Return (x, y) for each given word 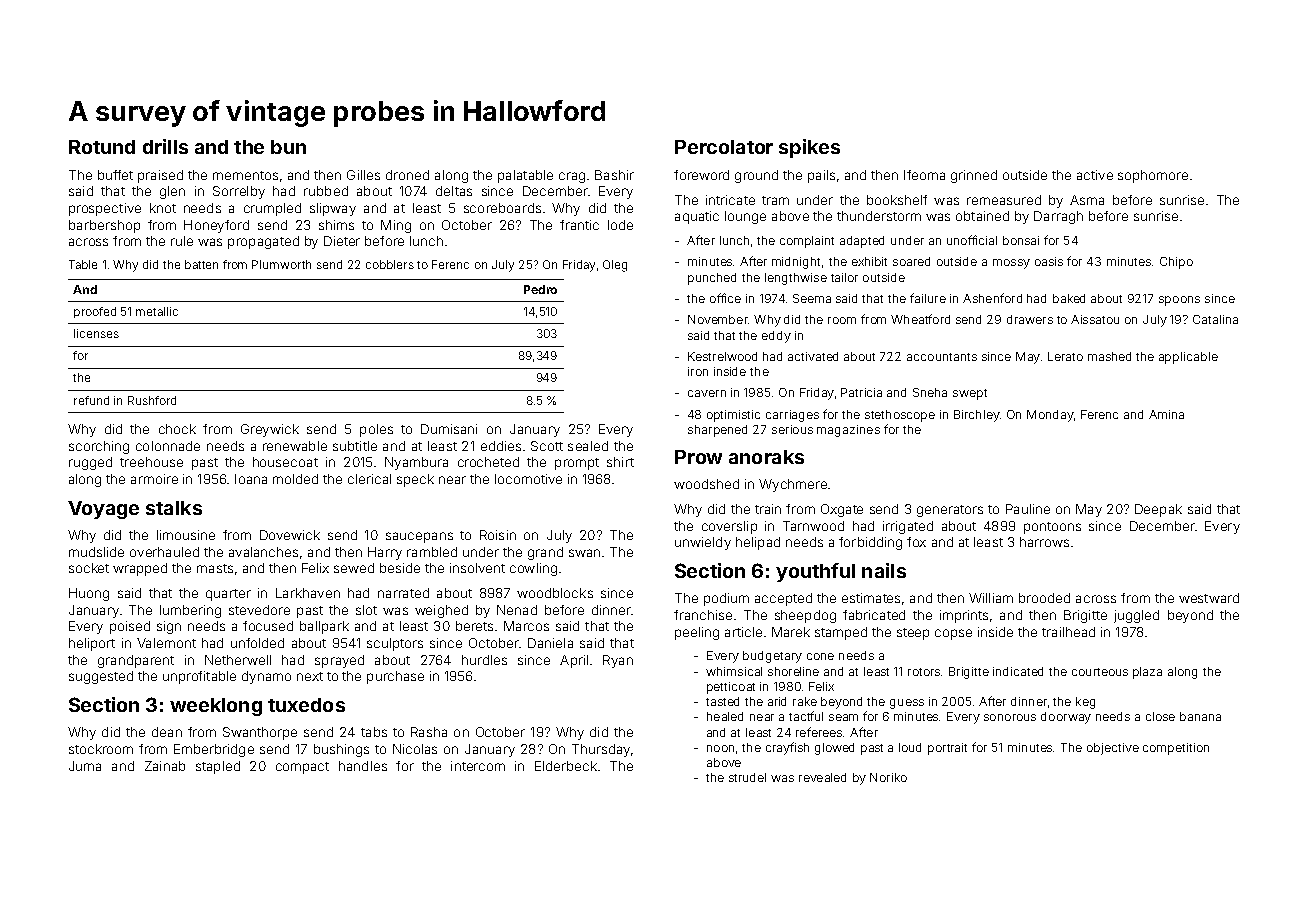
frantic (579, 225)
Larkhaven (308, 593)
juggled (1136, 616)
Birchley (977, 416)
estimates (871, 598)
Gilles (363, 175)
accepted (783, 599)
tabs (374, 732)
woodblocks (555, 593)
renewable (295, 446)
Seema (812, 298)
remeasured (1004, 200)
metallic (157, 311)
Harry (385, 553)
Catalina (1215, 319)
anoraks (766, 457)
